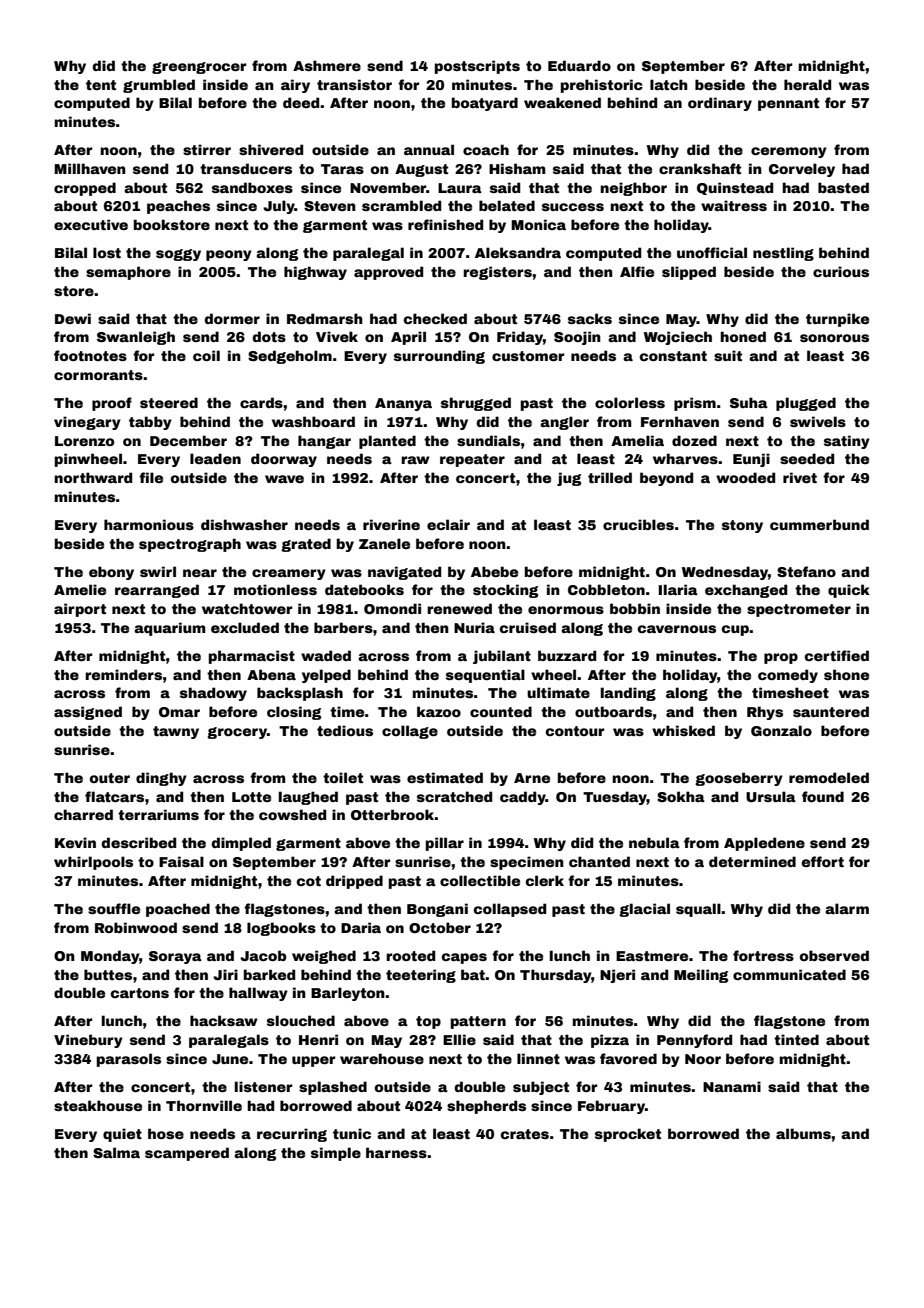 This image has height=1308, width=924. Describe the element at coordinates (807, 84) in the image. I see `herald` at that location.
